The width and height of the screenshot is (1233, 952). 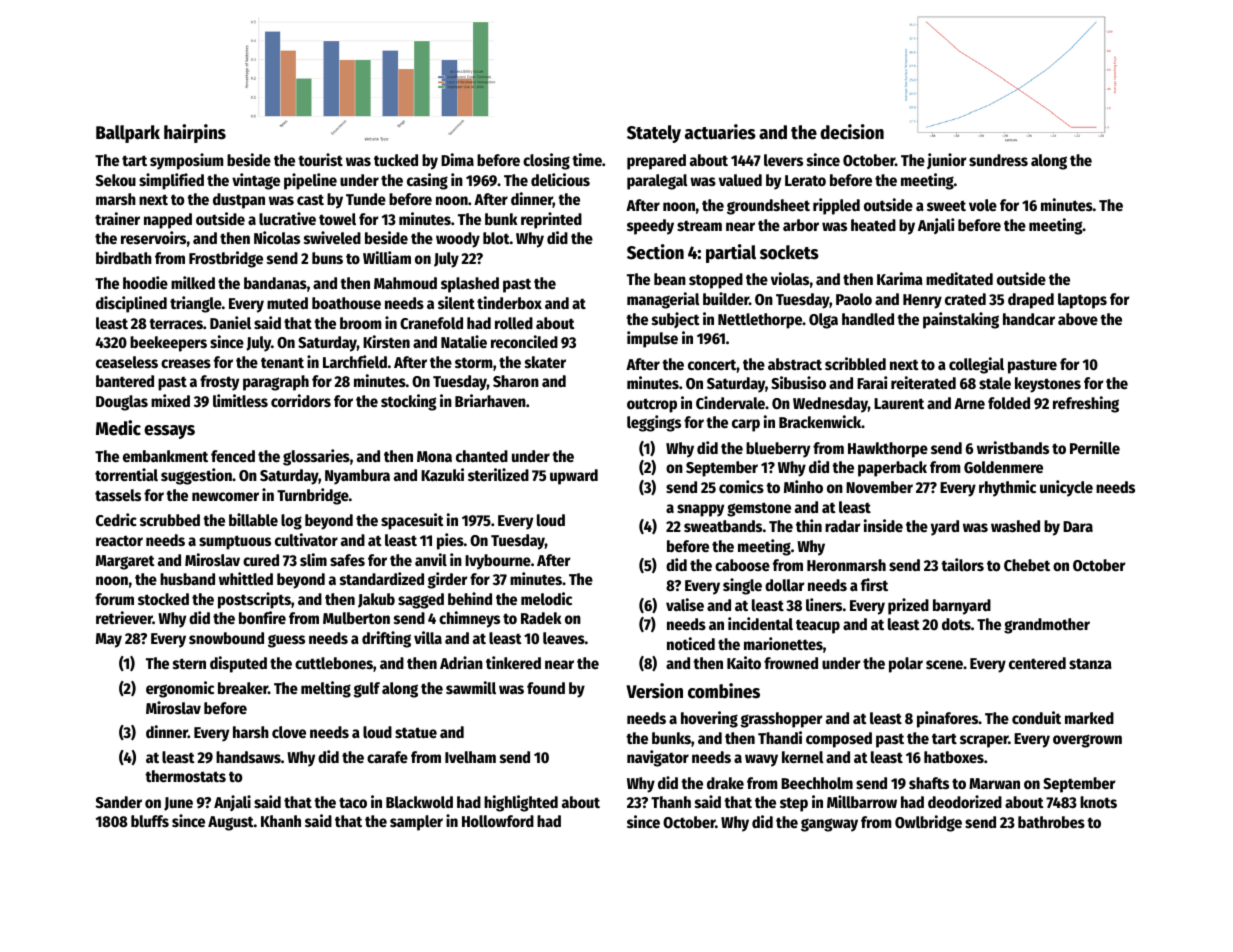 I want to click on subject, so click(x=676, y=320).
